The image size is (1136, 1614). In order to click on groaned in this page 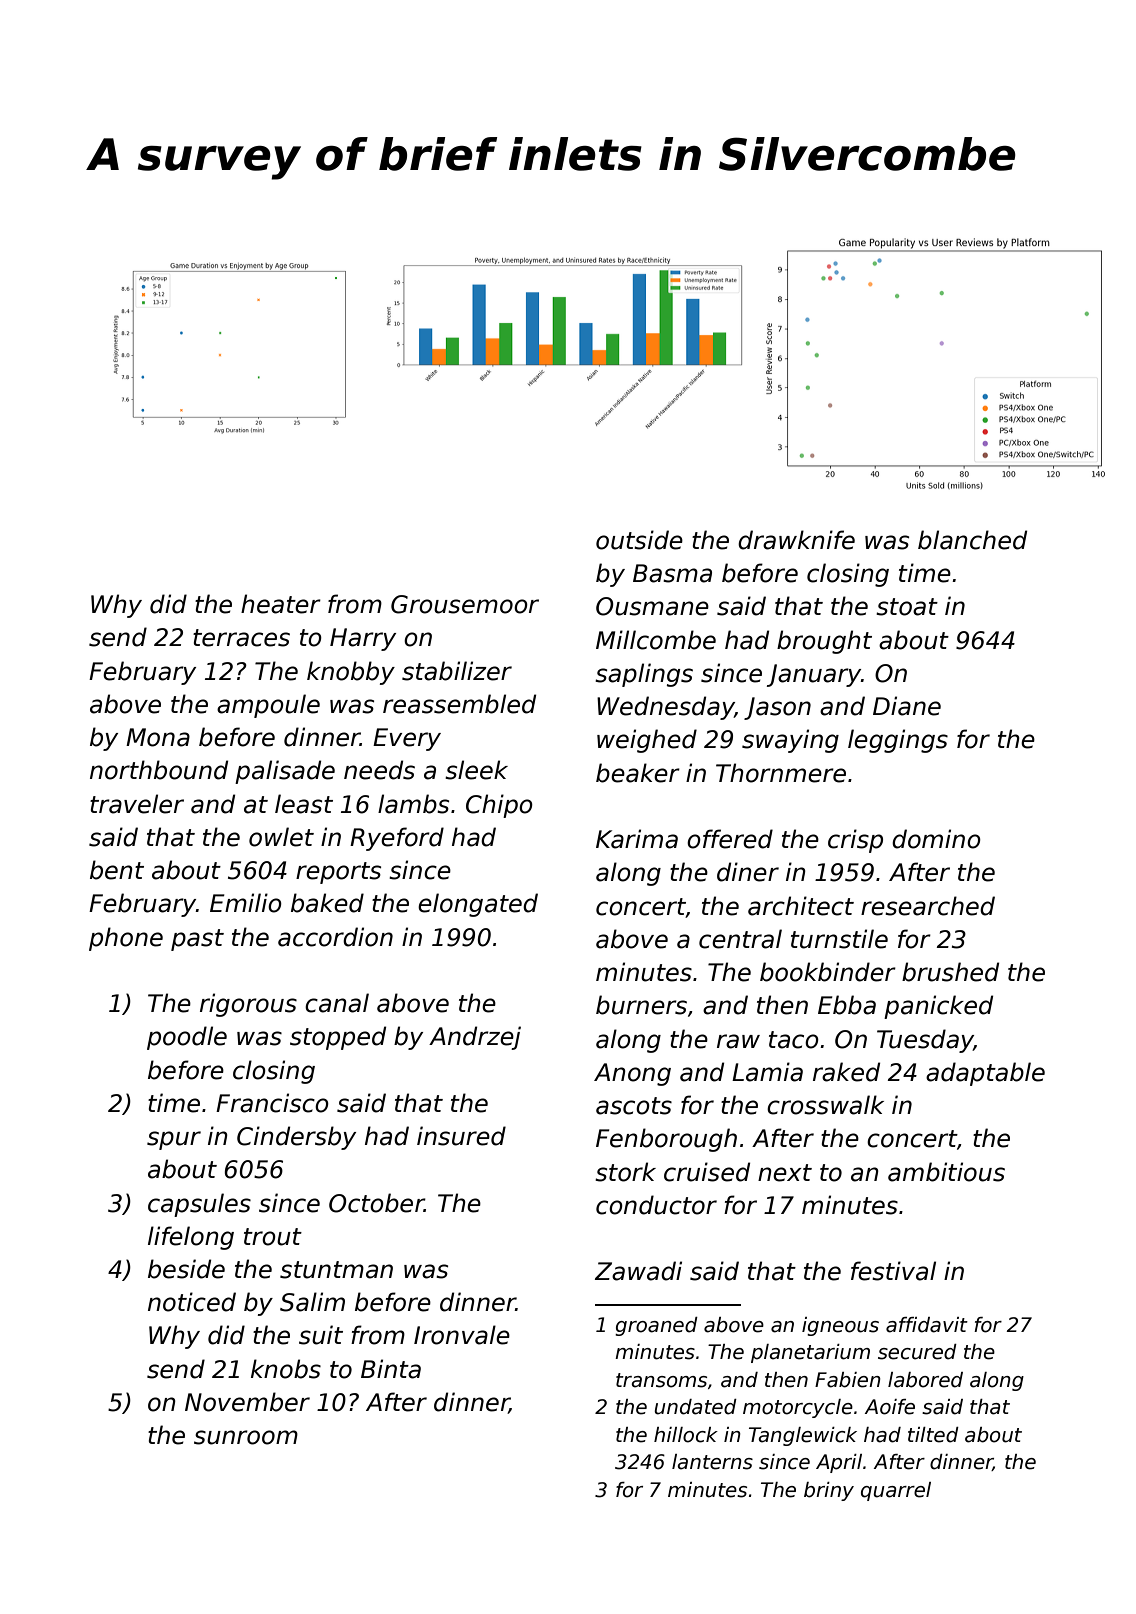, I will do `click(656, 1326)`.
